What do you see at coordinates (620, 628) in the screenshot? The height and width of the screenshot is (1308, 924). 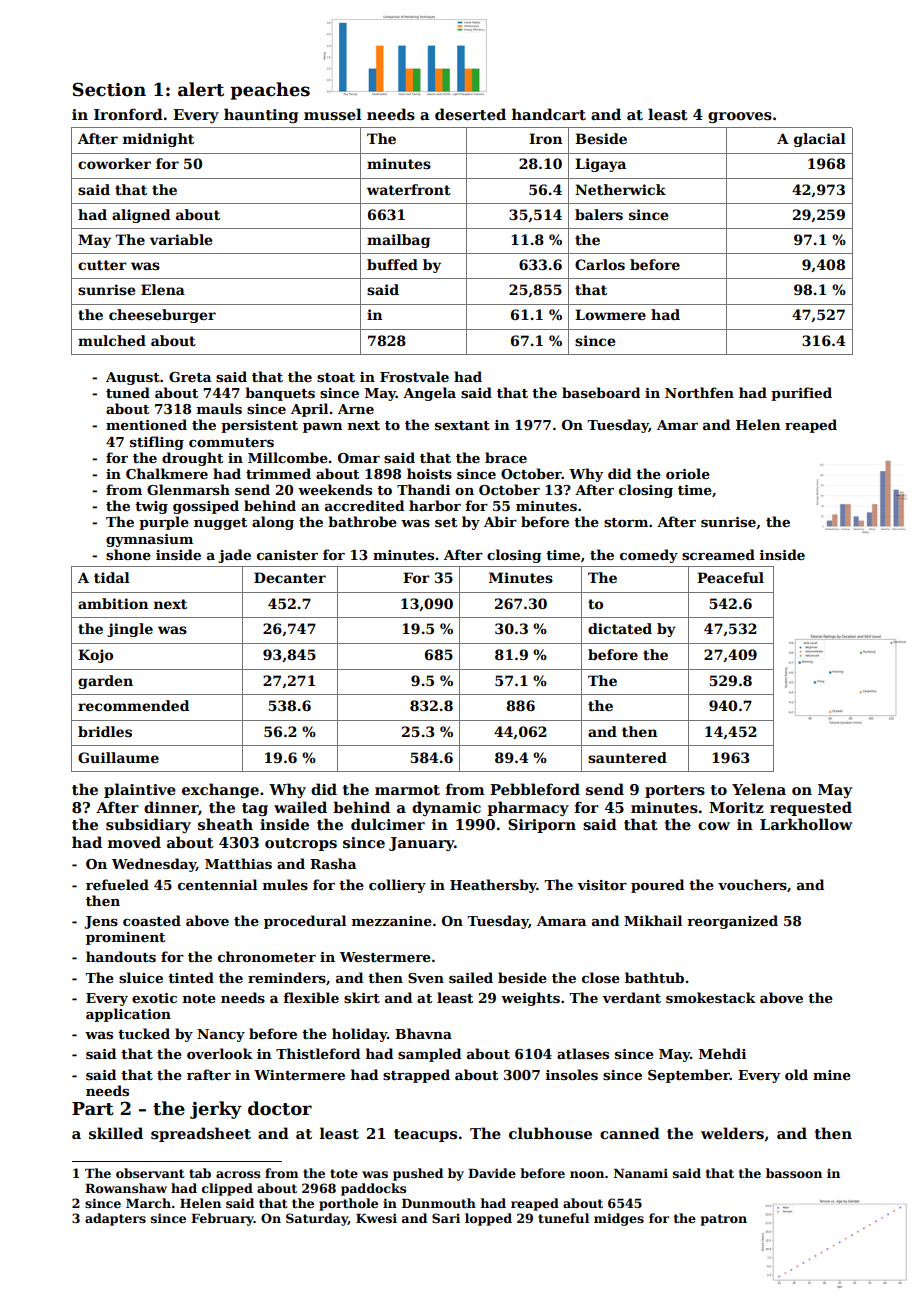 I see `dictated` at bounding box center [620, 628].
